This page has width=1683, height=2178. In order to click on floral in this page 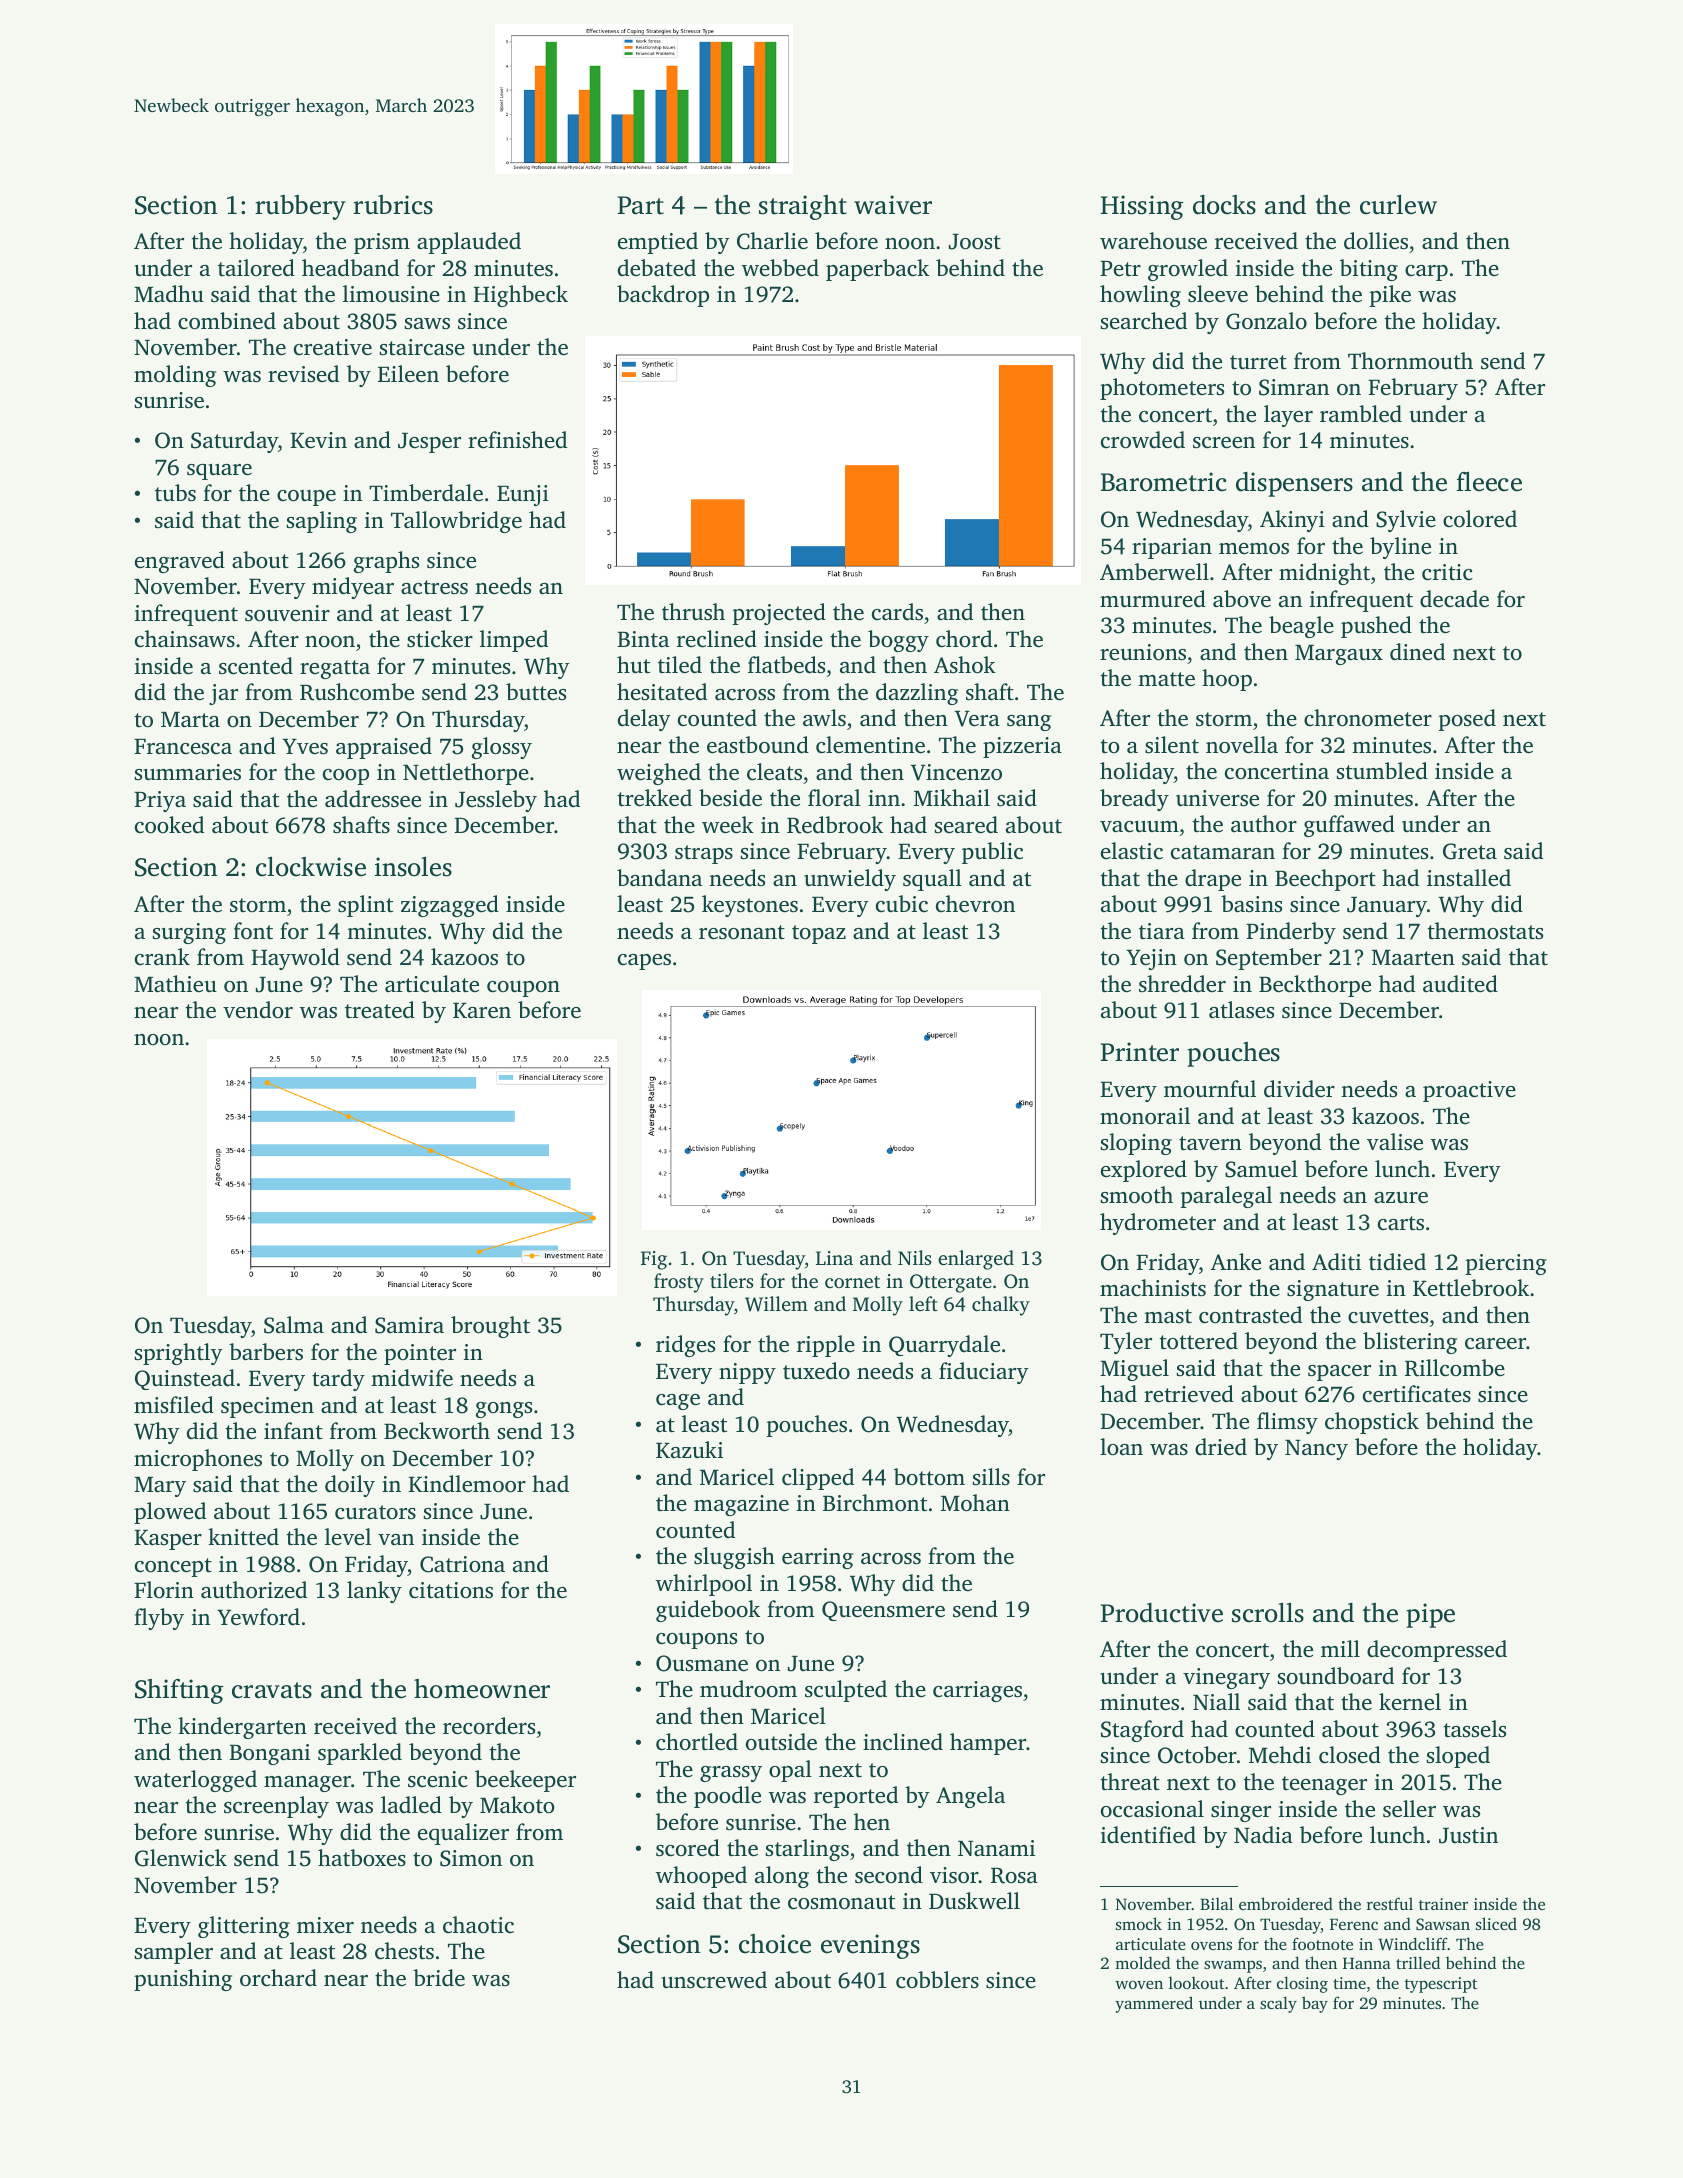, I will do `click(834, 797)`.
